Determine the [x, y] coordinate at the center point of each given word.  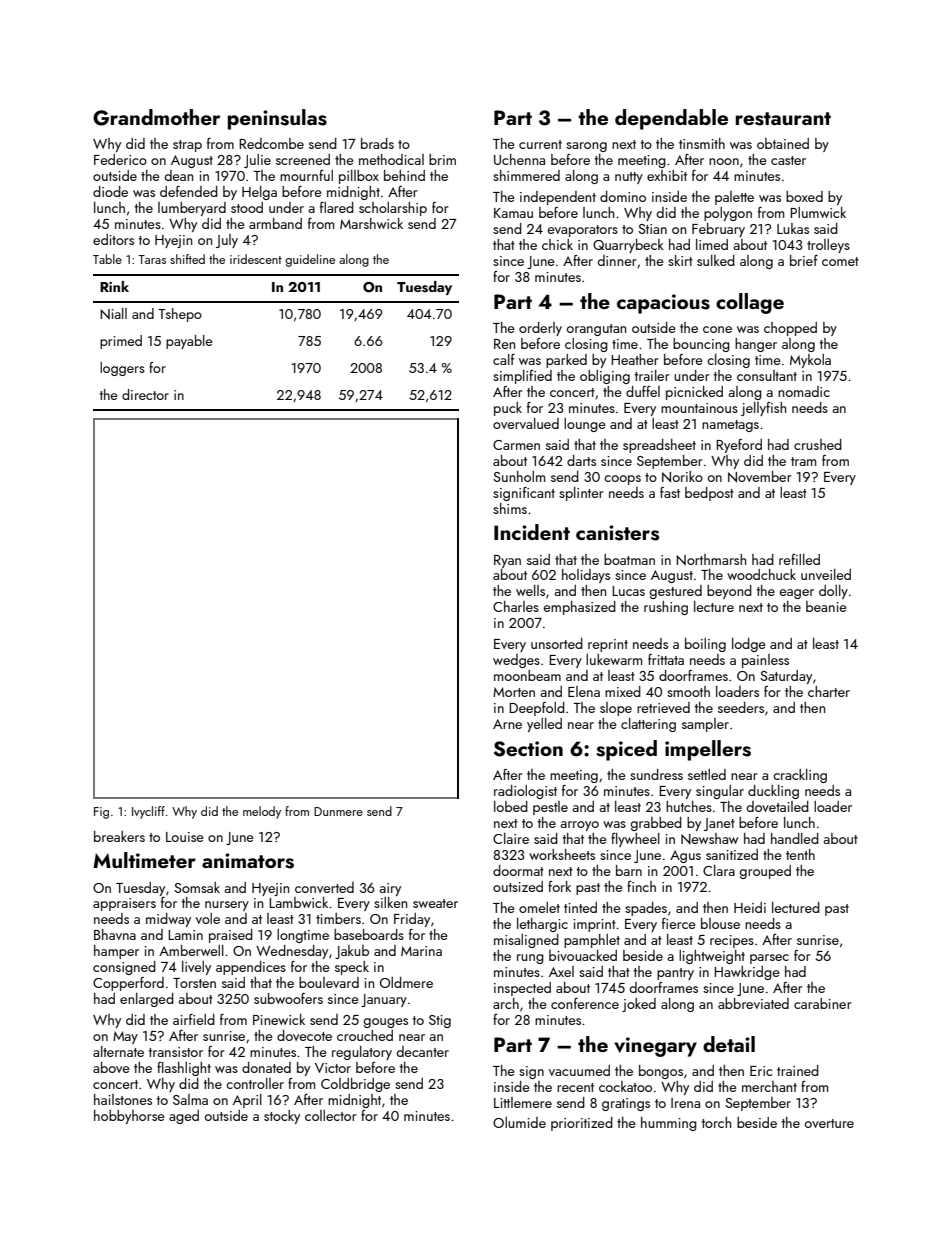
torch [716, 1122]
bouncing [701, 345]
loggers [122, 369]
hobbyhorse [129, 1117]
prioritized [582, 1124]
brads [377, 143]
